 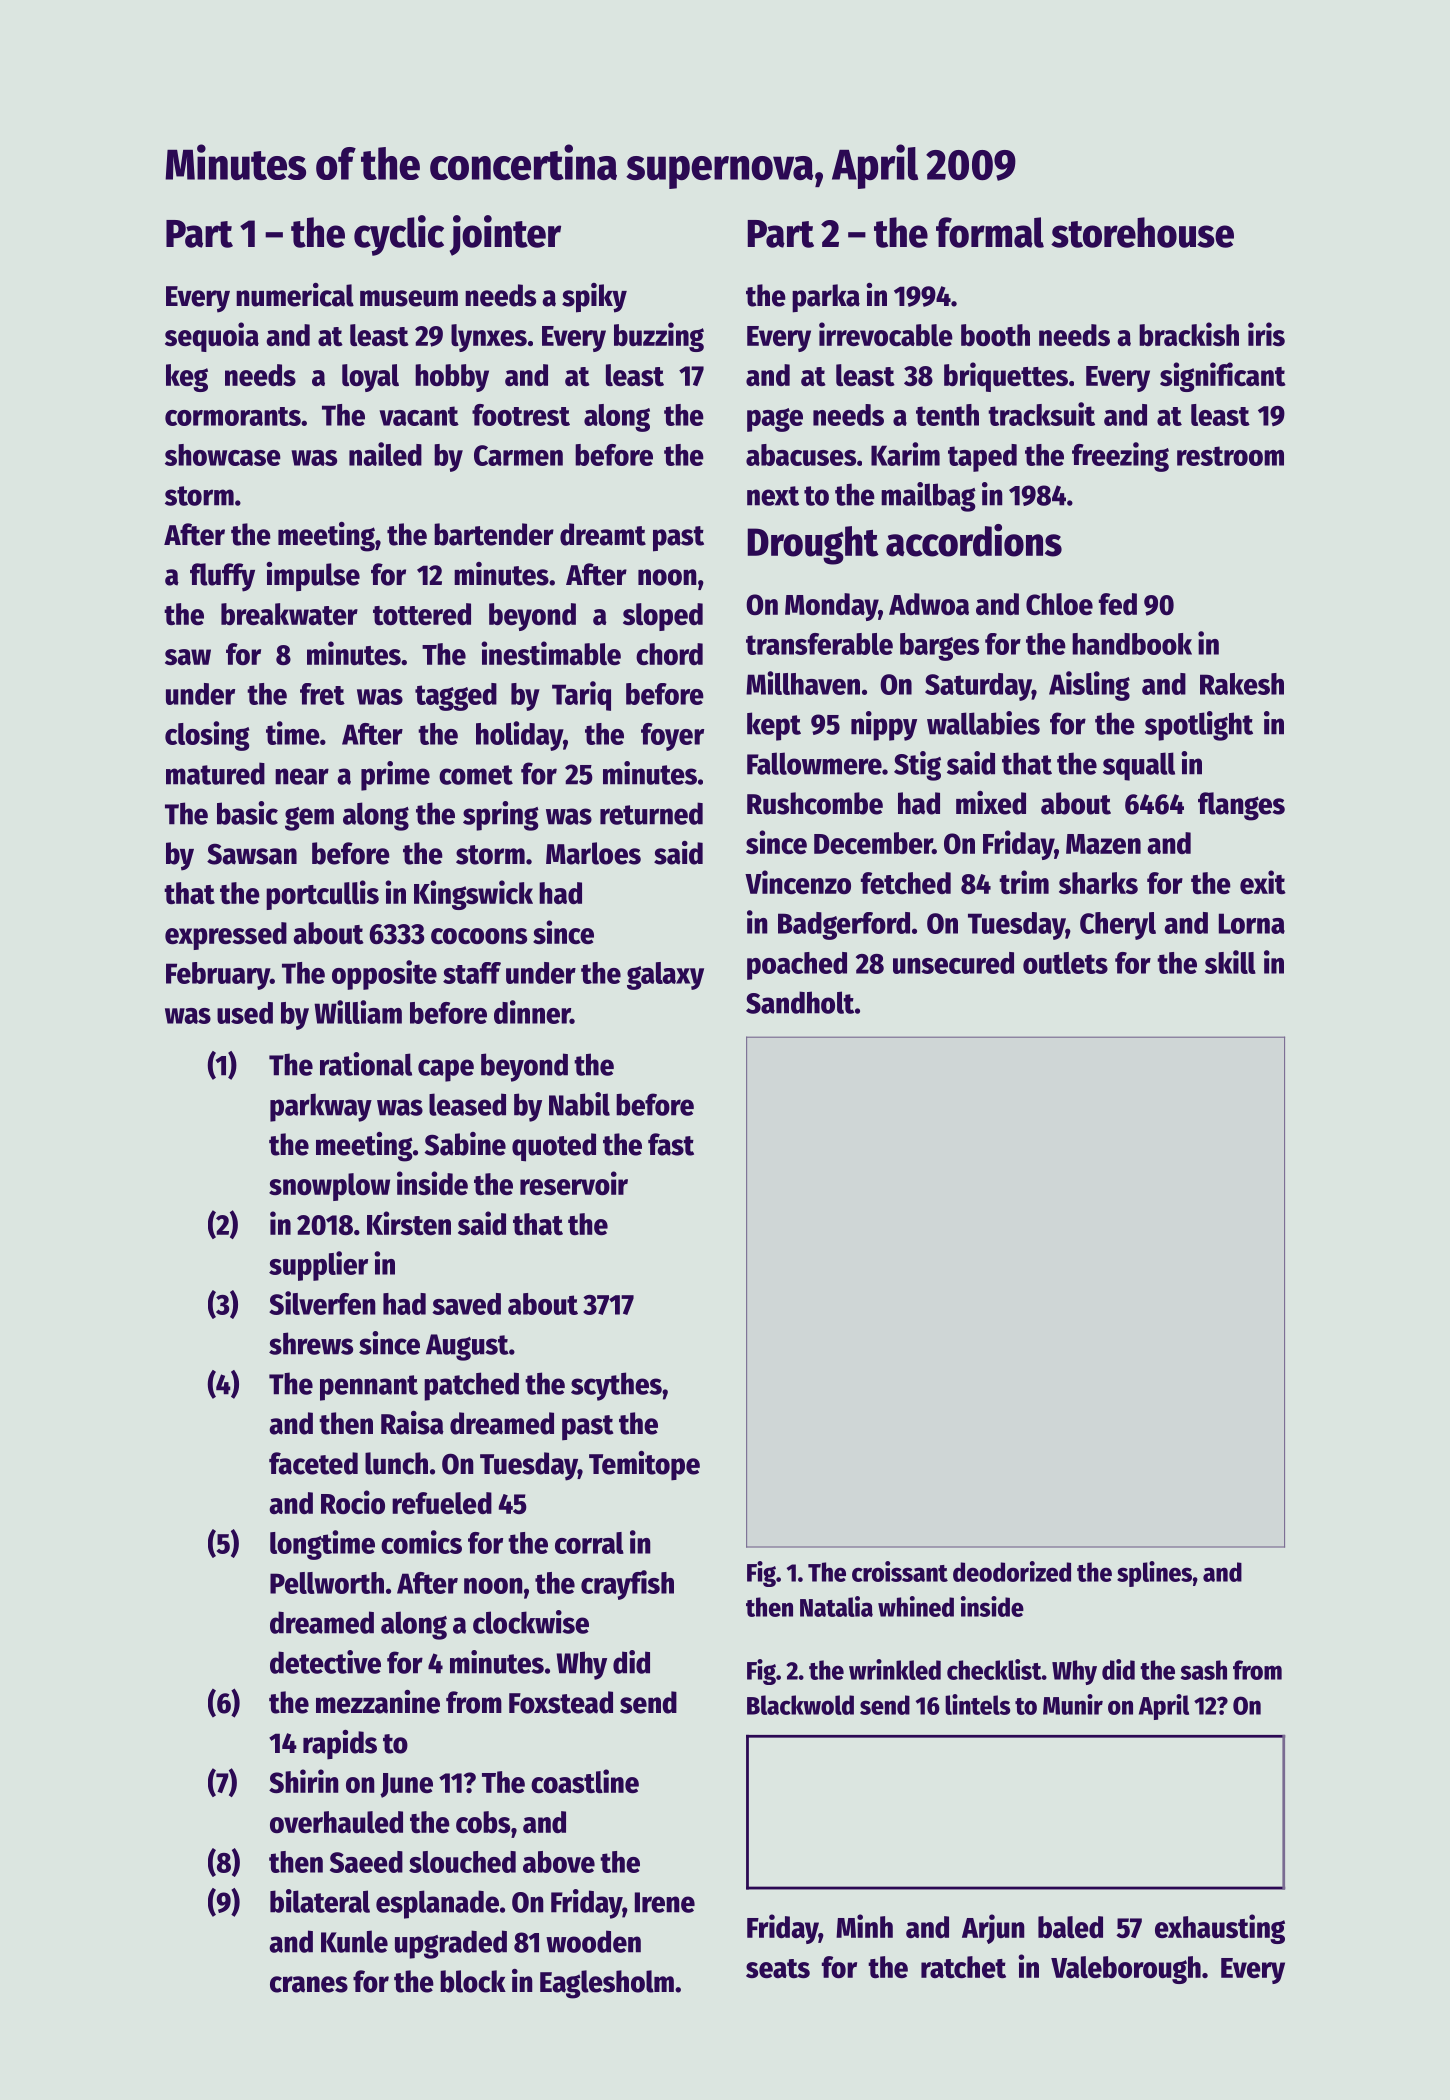 What do you see at coordinates (963, 1967) in the image?
I see `ratchet` at bounding box center [963, 1967].
